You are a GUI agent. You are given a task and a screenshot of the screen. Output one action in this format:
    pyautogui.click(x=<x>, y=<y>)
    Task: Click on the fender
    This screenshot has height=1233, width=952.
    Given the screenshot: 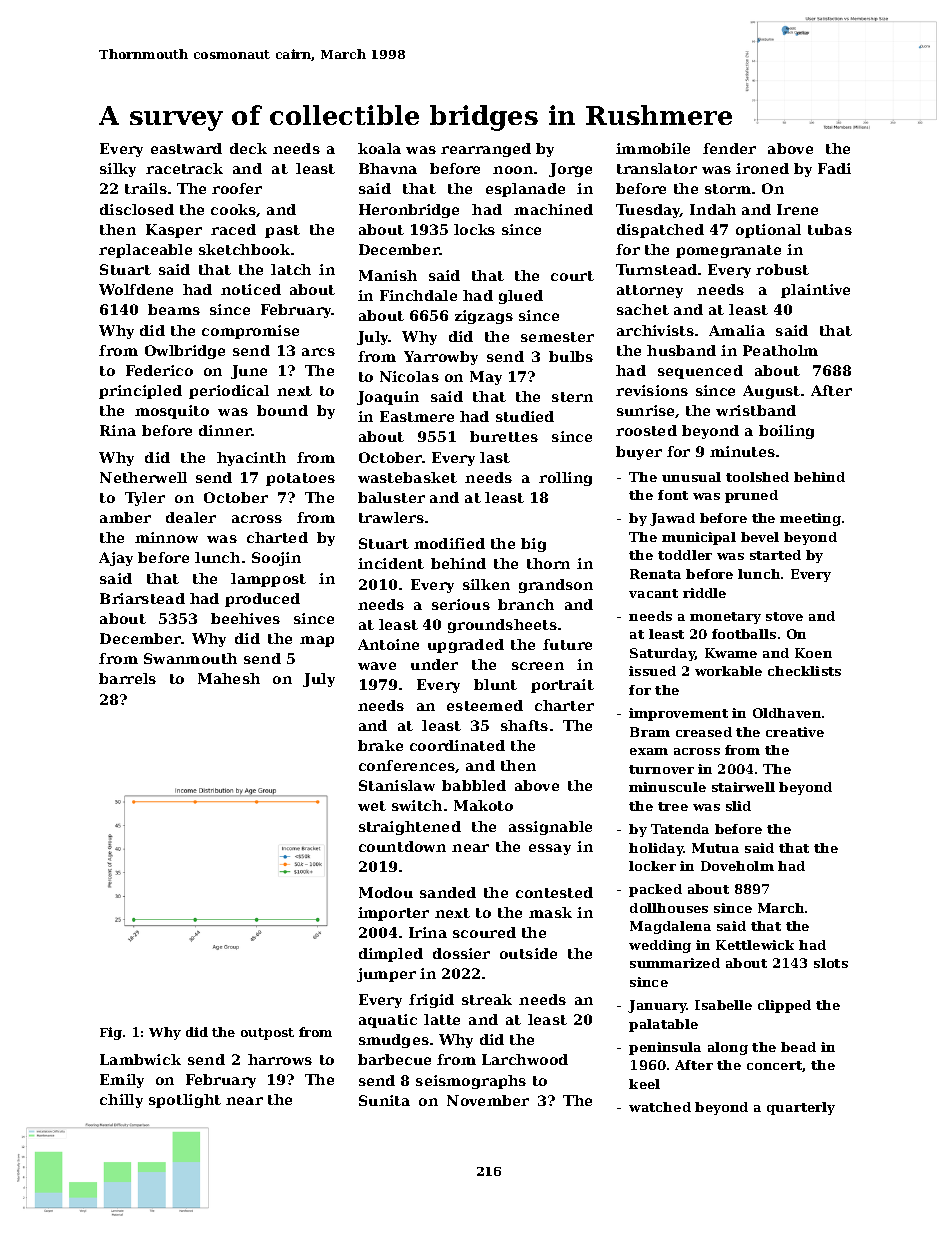 What is the action you would take?
    pyautogui.click(x=729, y=148)
